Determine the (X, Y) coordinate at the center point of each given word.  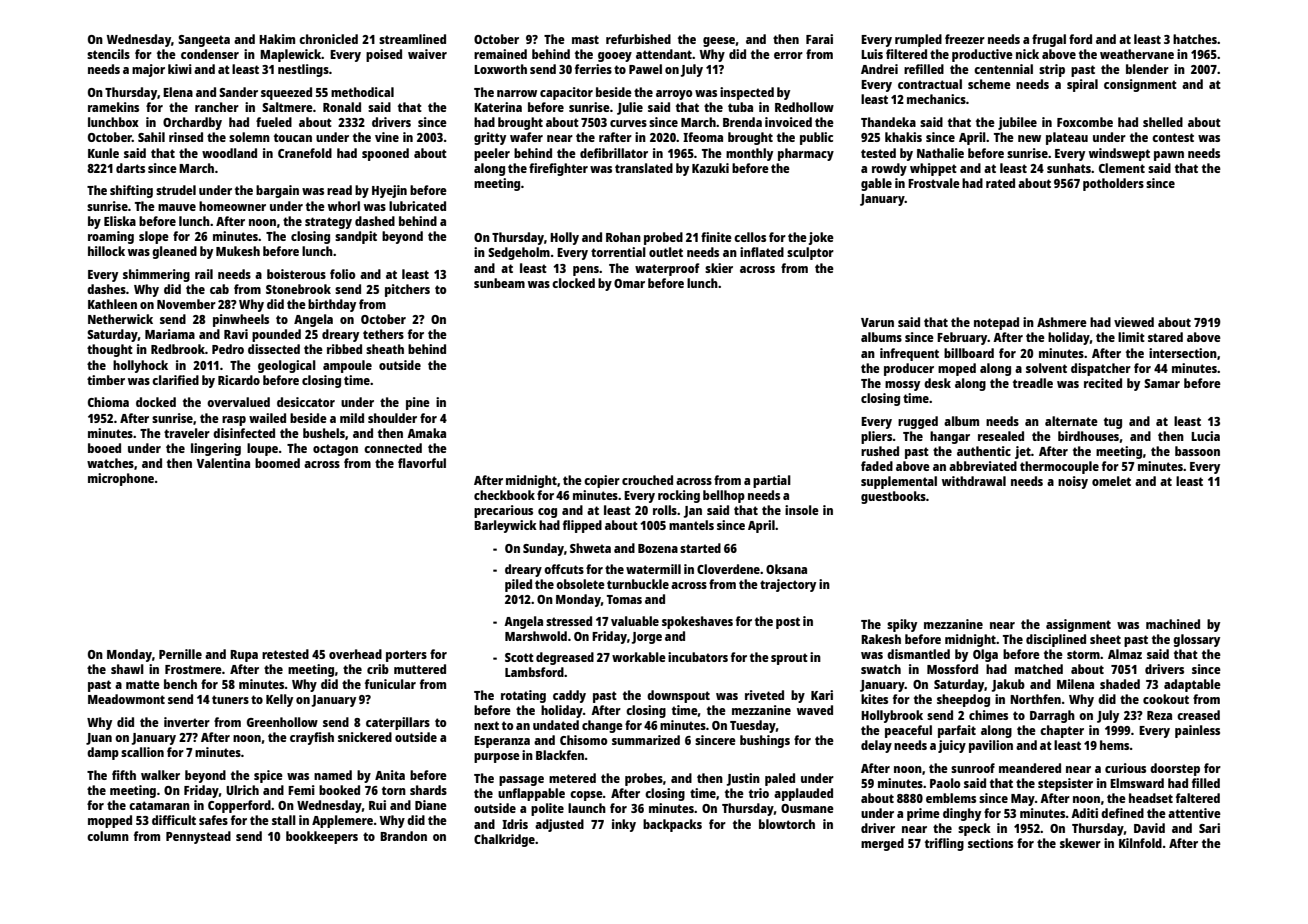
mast (585, 39)
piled (518, 585)
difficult (174, 820)
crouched (647, 480)
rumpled (918, 40)
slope (154, 237)
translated (644, 168)
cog (547, 513)
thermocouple (1059, 467)
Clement (1122, 168)
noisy (1073, 482)
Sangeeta (204, 41)
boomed (277, 463)
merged (882, 844)
